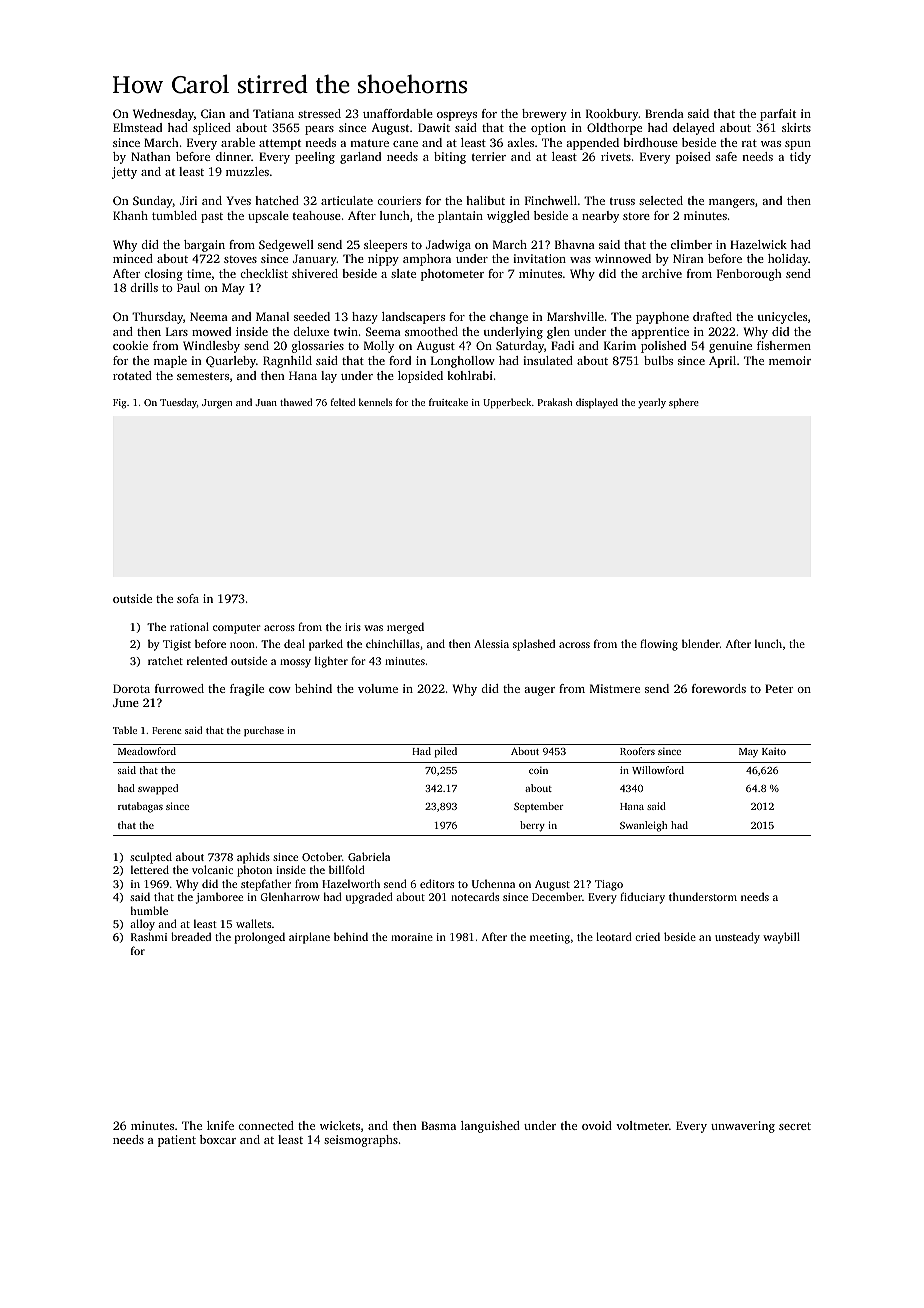 The height and width of the page is (1308, 924). I want to click on stressed, so click(319, 113).
